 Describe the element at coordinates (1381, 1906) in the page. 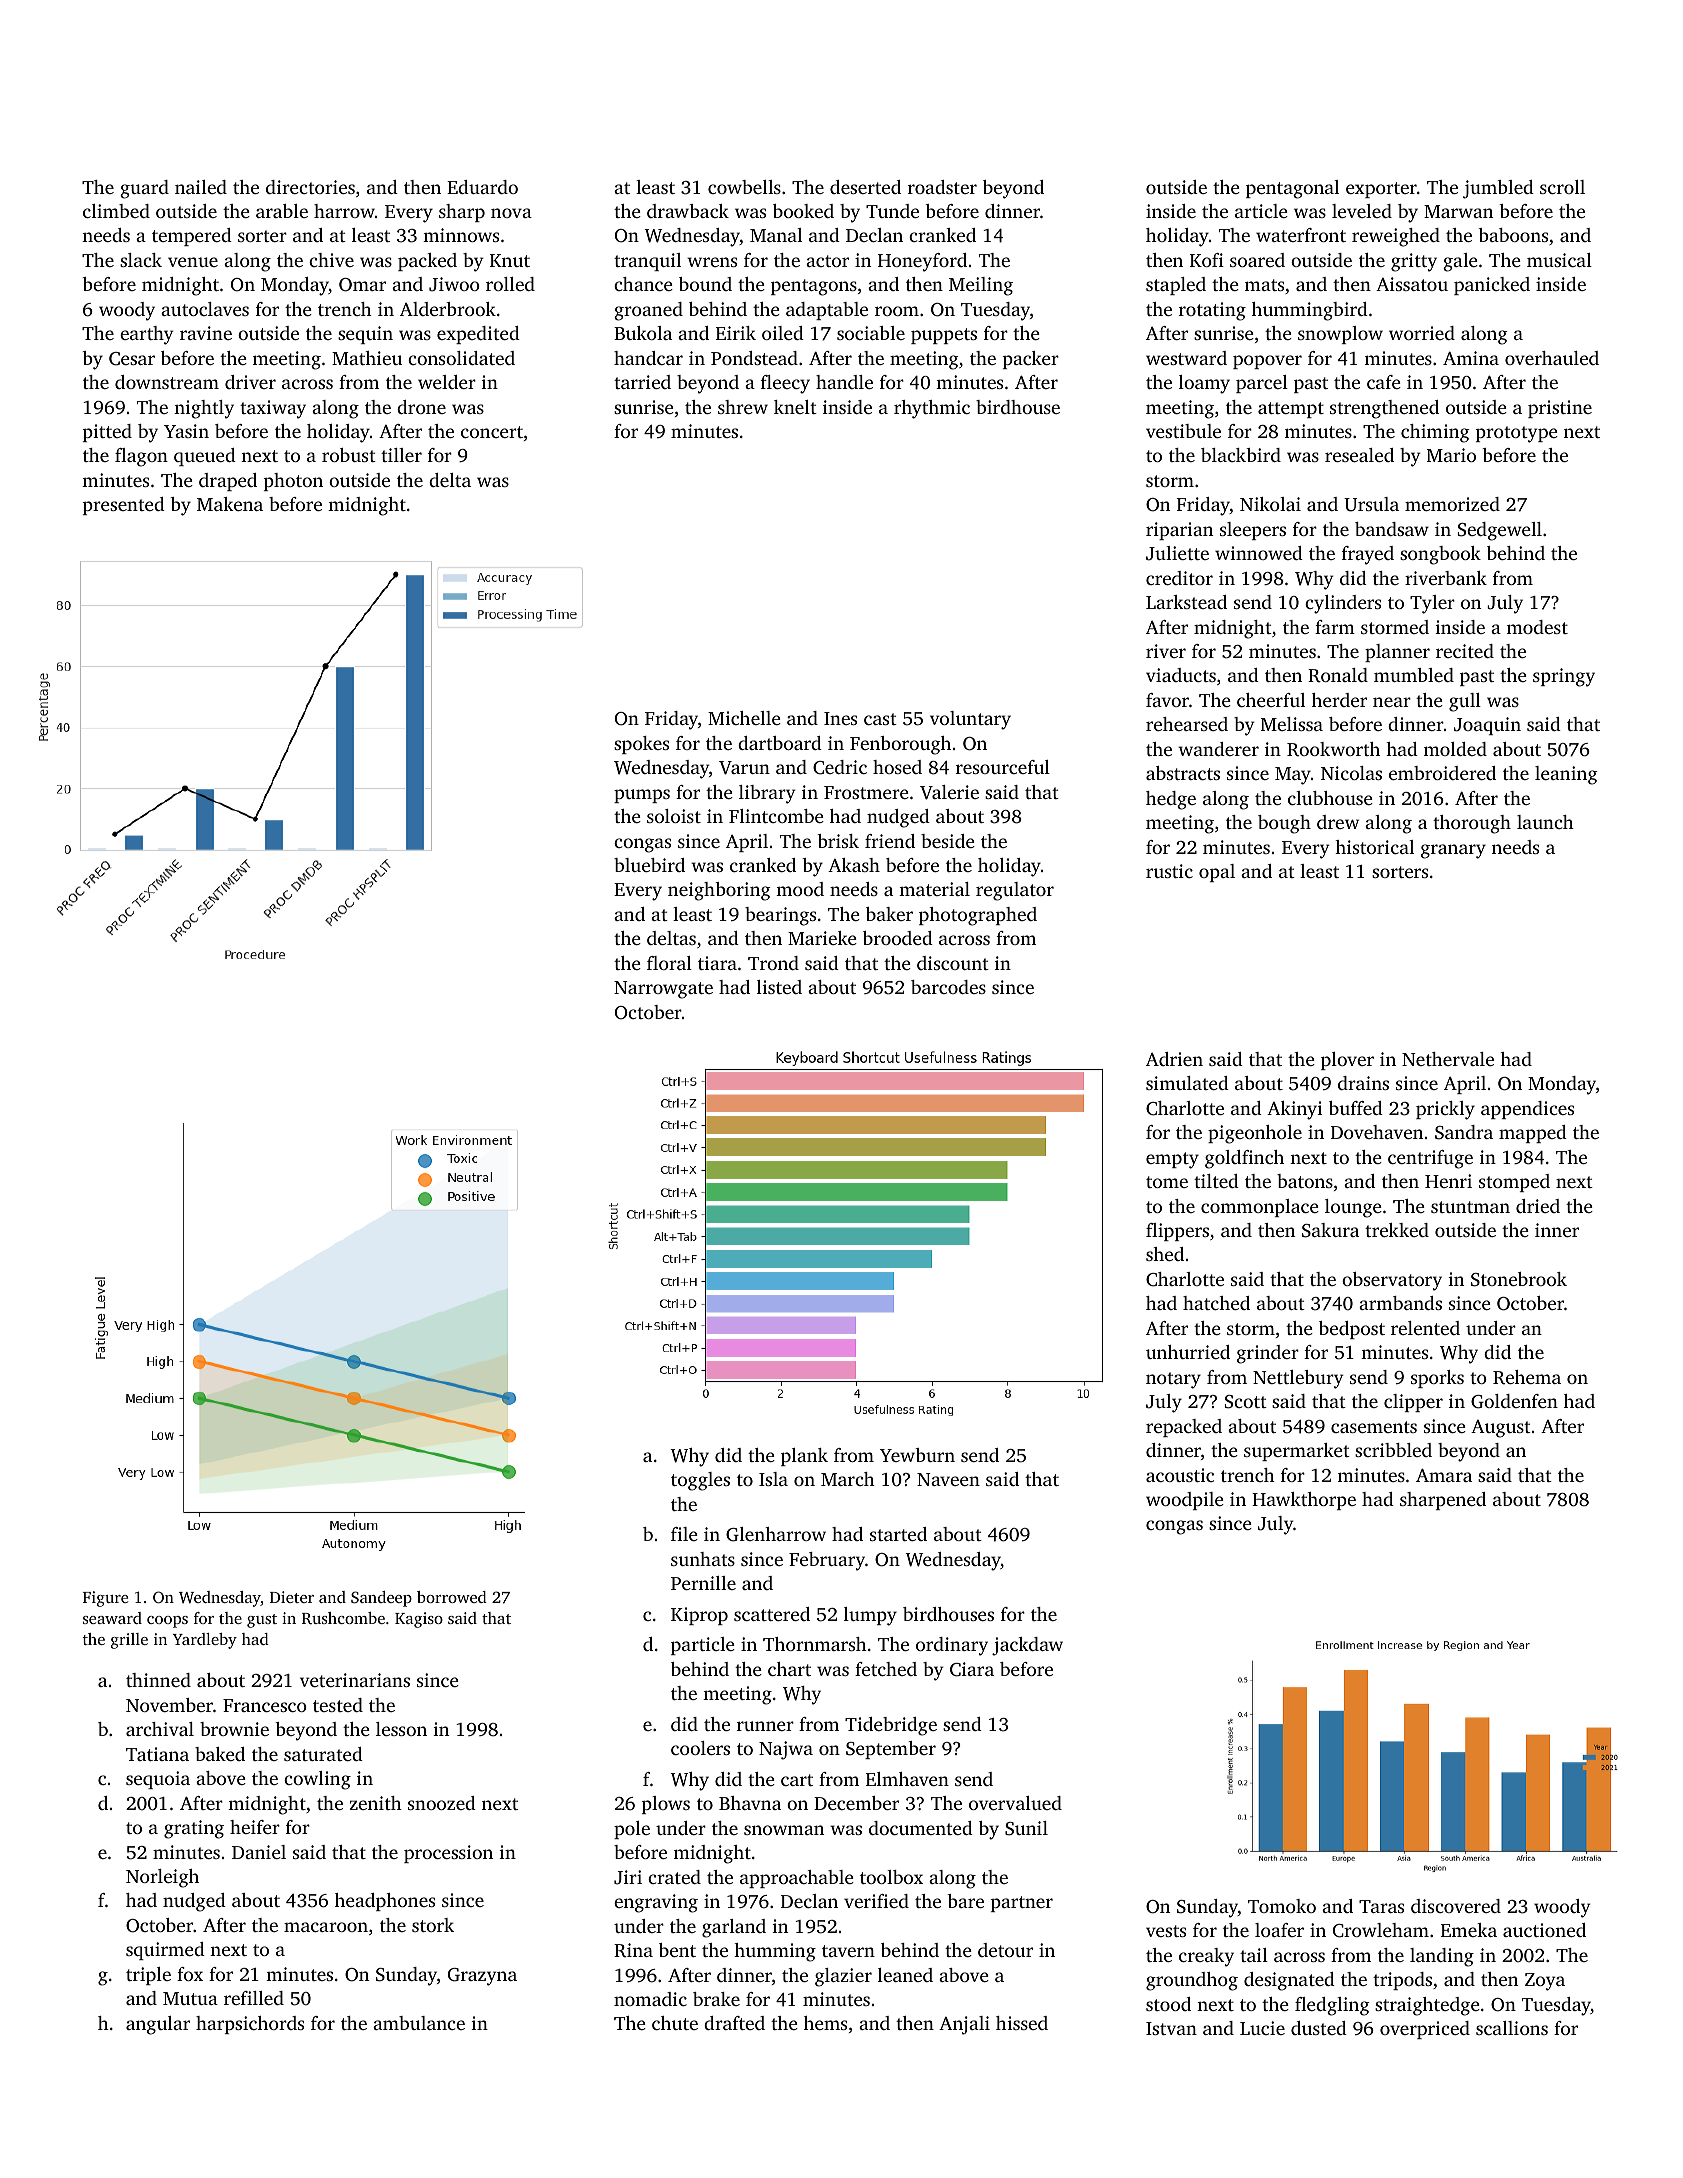

I see `Taras` at that location.
